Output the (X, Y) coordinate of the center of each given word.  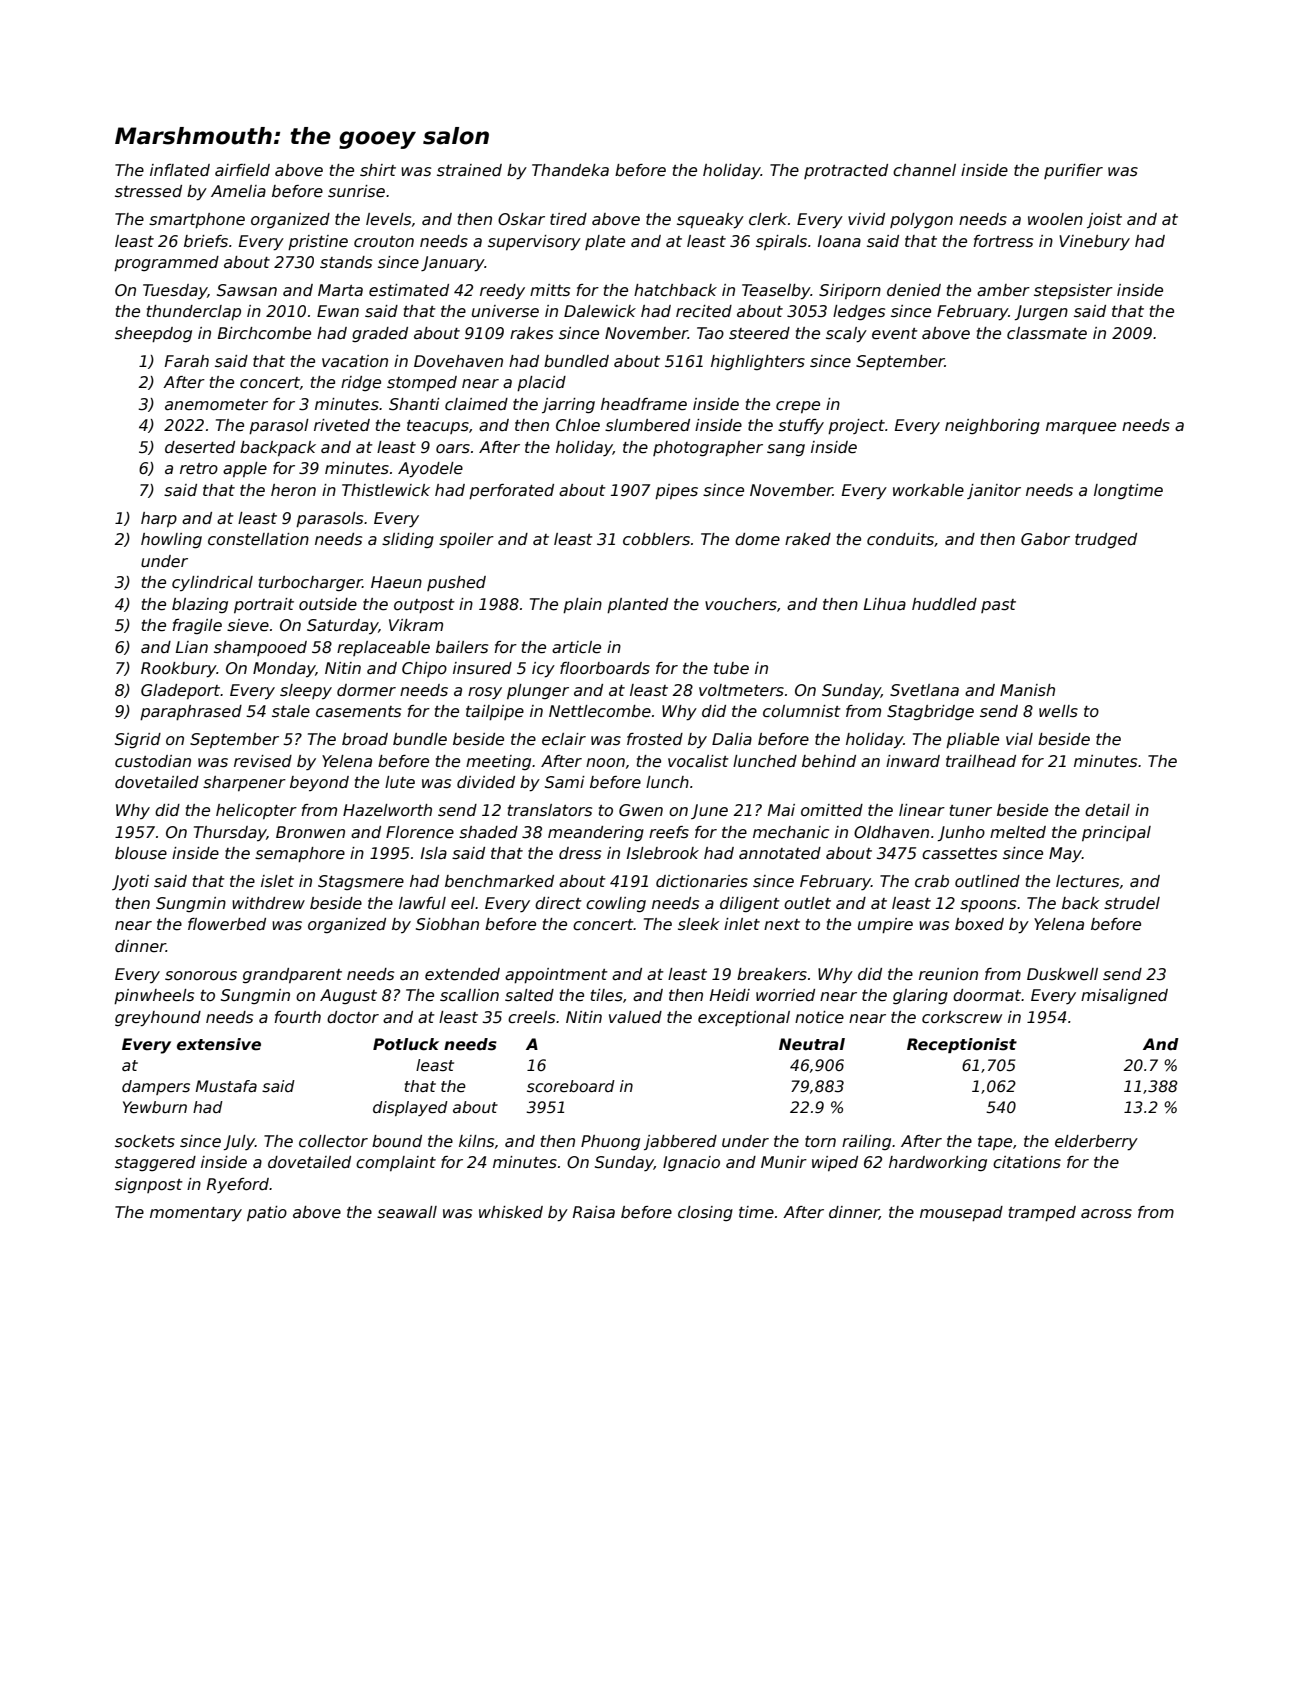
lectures (1087, 881)
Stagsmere (361, 882)
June (709, 811)
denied (914, 290)
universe (505, 311)
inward (913, 761)
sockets (145, 1141)
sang (786, 450)
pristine (318, 242)
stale (291, 711)
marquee (1081, 428)
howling (171, 540)
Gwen (641, 810)
